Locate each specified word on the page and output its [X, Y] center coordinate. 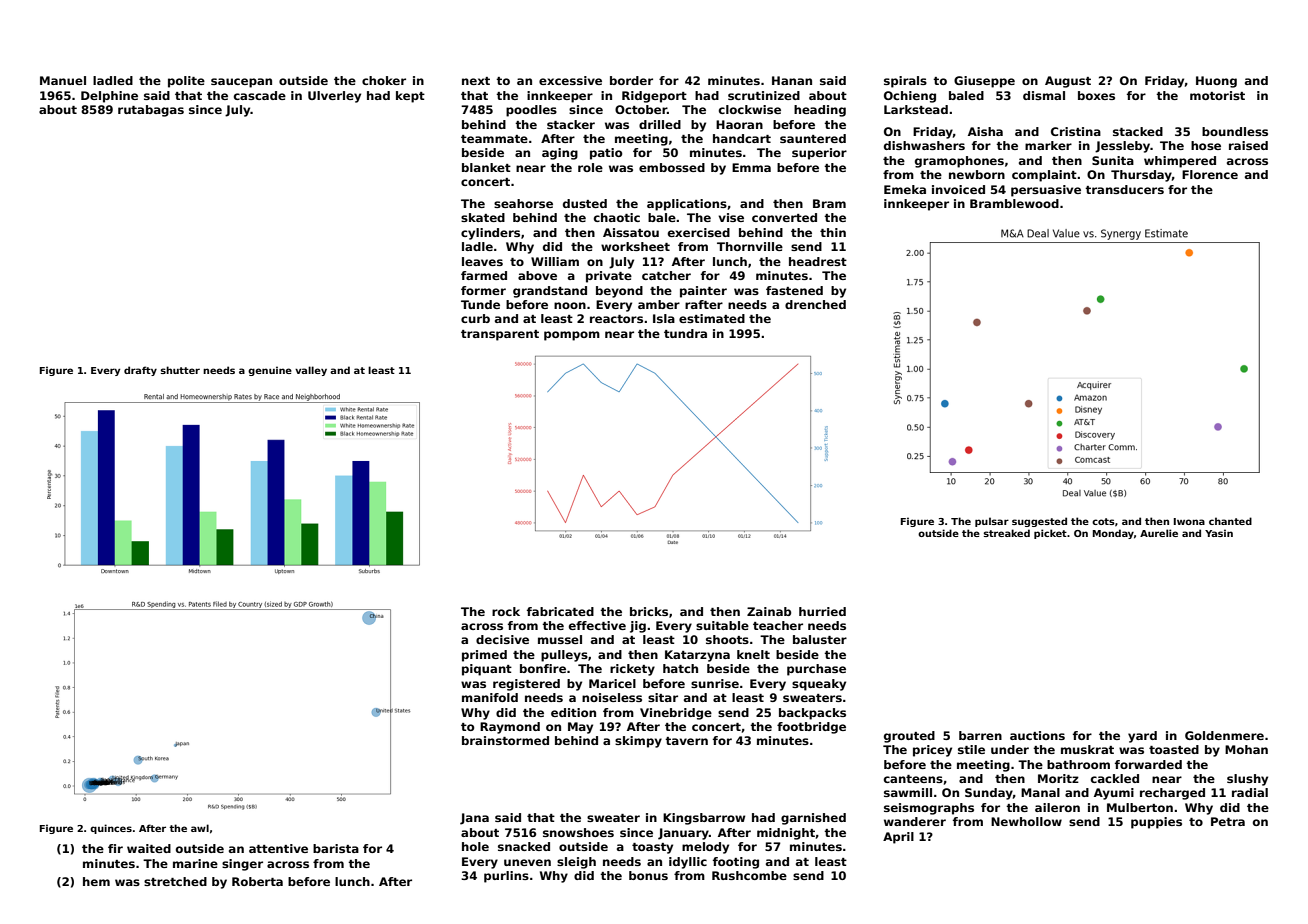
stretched [175, 881]
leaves [482, 261]
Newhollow [1026, 821]
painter [703, 292]
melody [705, 848]
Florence [1210, 174]
